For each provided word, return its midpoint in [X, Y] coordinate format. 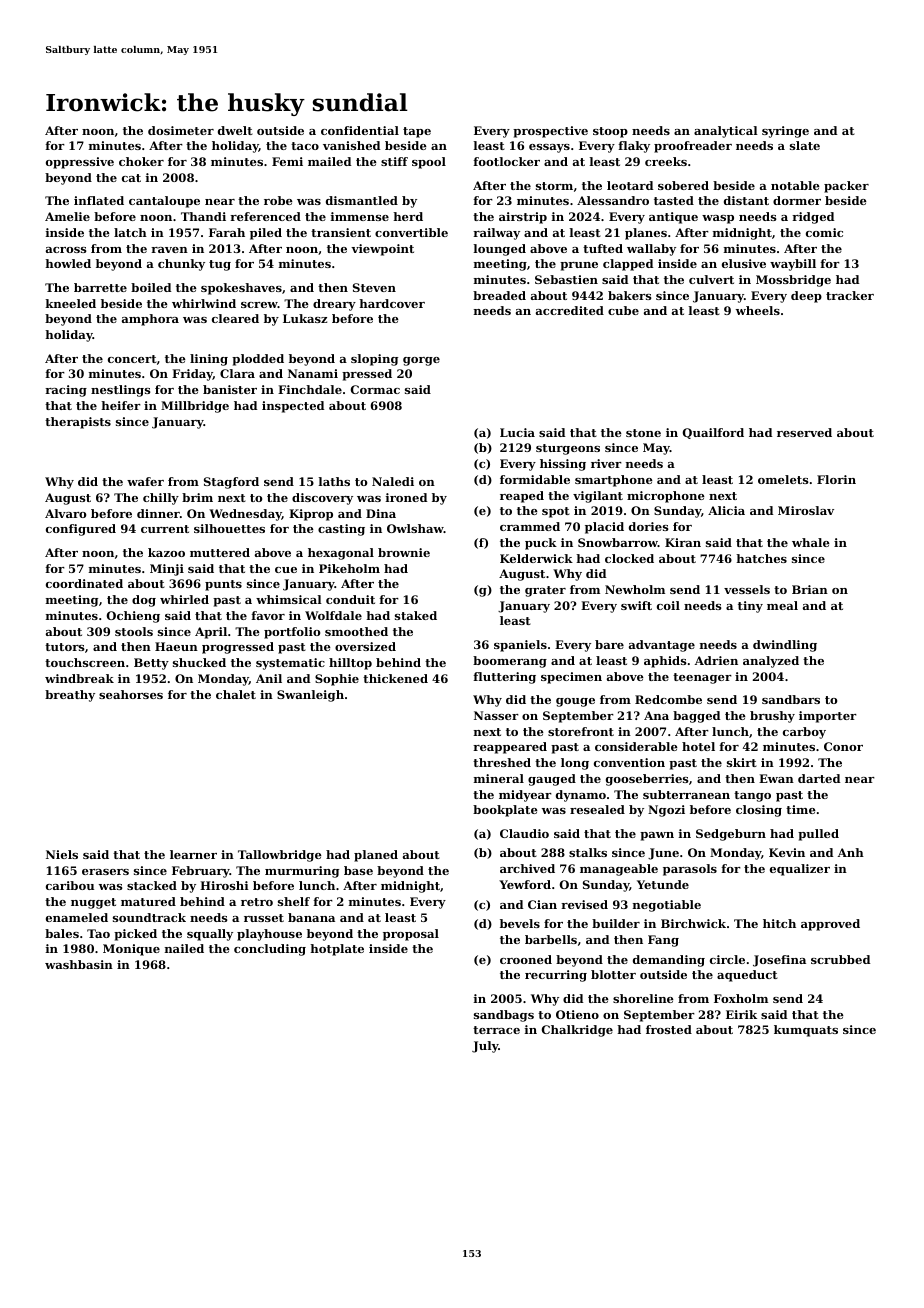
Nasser [496, 715]
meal [782, 605]
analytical [726, 132]
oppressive [80, 163]
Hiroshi [224, 885]
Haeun [176, 646]
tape [417, 132]
